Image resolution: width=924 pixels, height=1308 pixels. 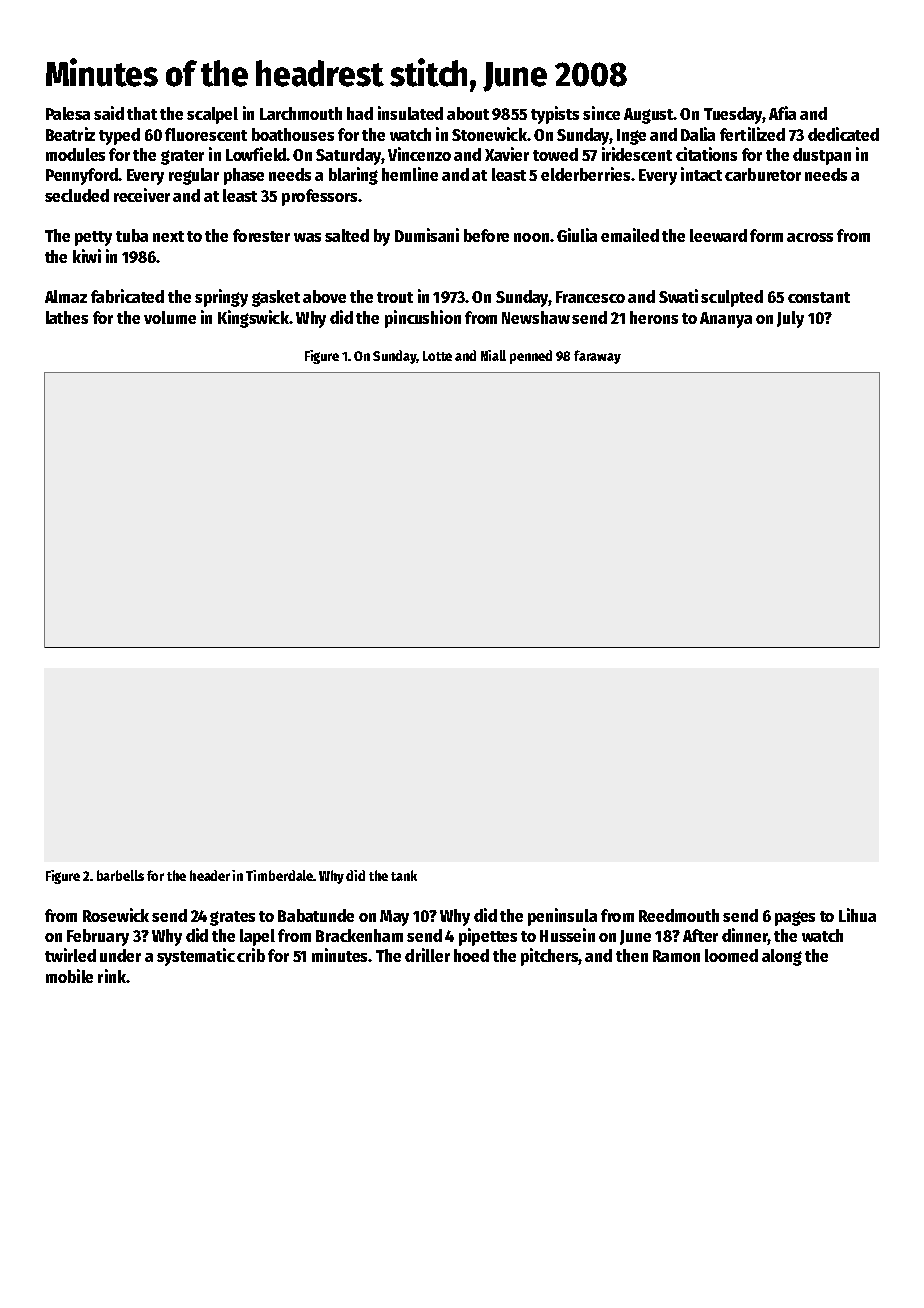 I want to click on faraway, so click(x=597, y=357).
